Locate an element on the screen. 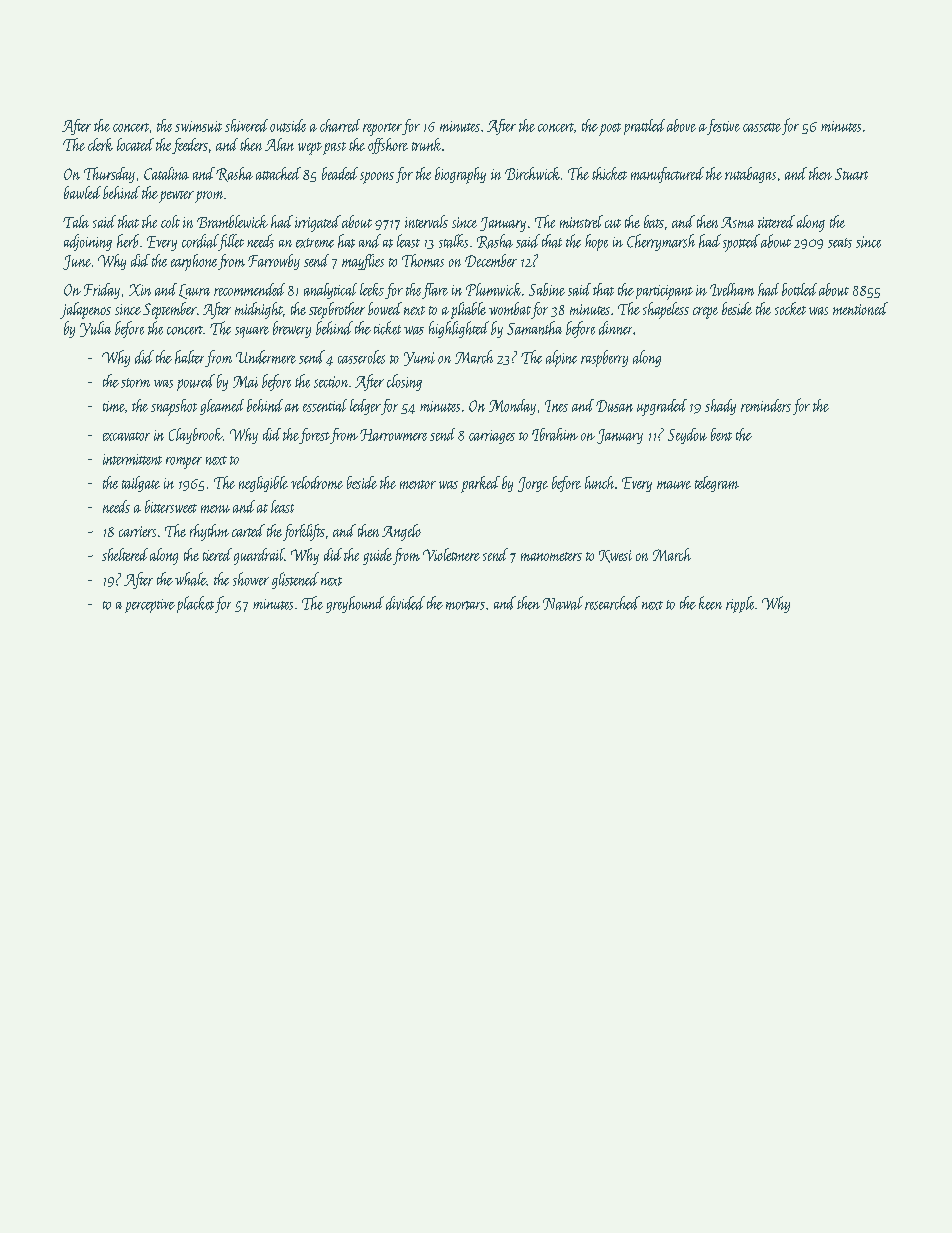 The width and height of the screenshot is (952, 1233). closing is located at coordinates (404, 382).
